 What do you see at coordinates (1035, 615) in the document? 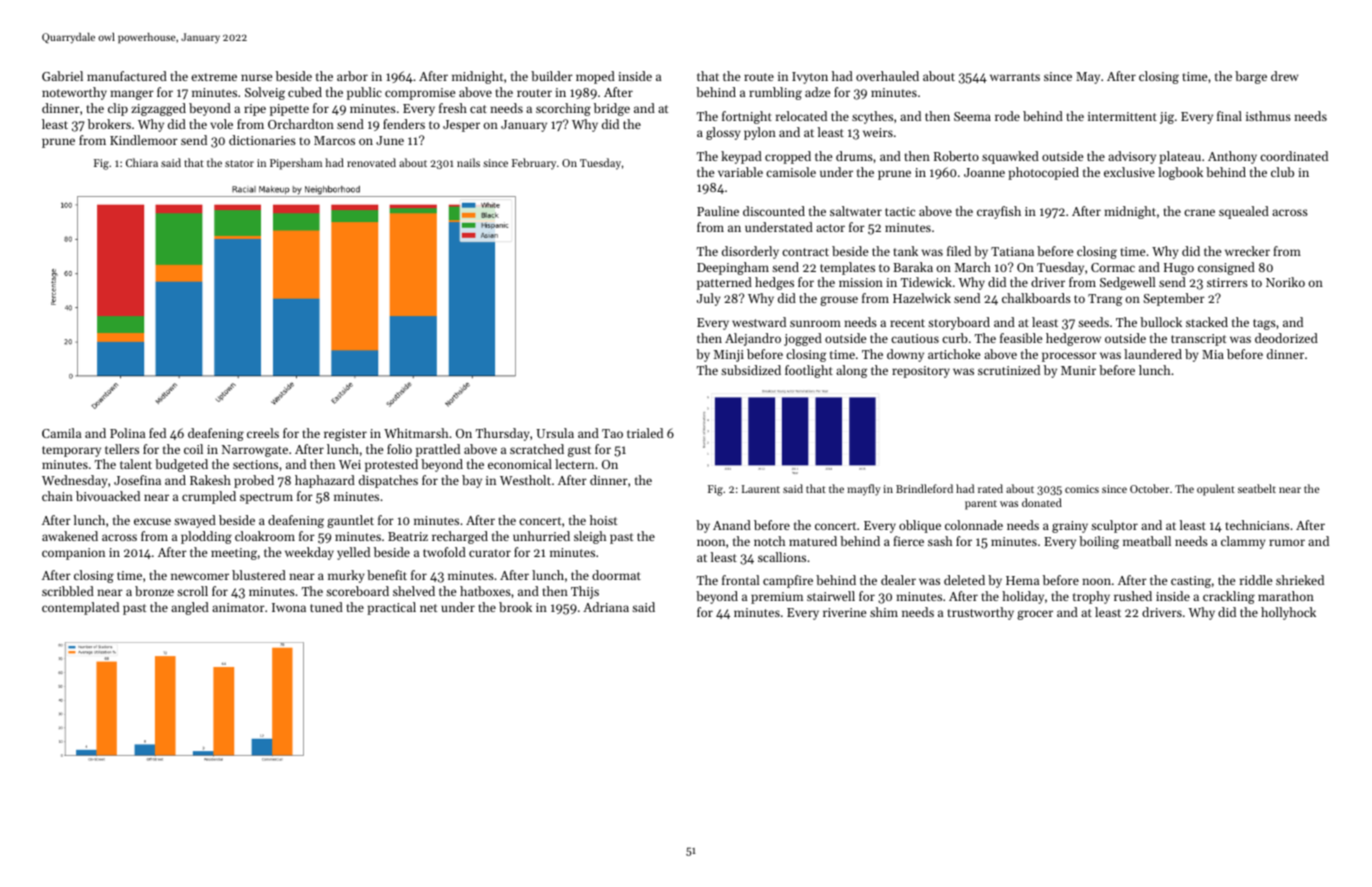
I see `grocer` at bounding box center [1035, 615].
